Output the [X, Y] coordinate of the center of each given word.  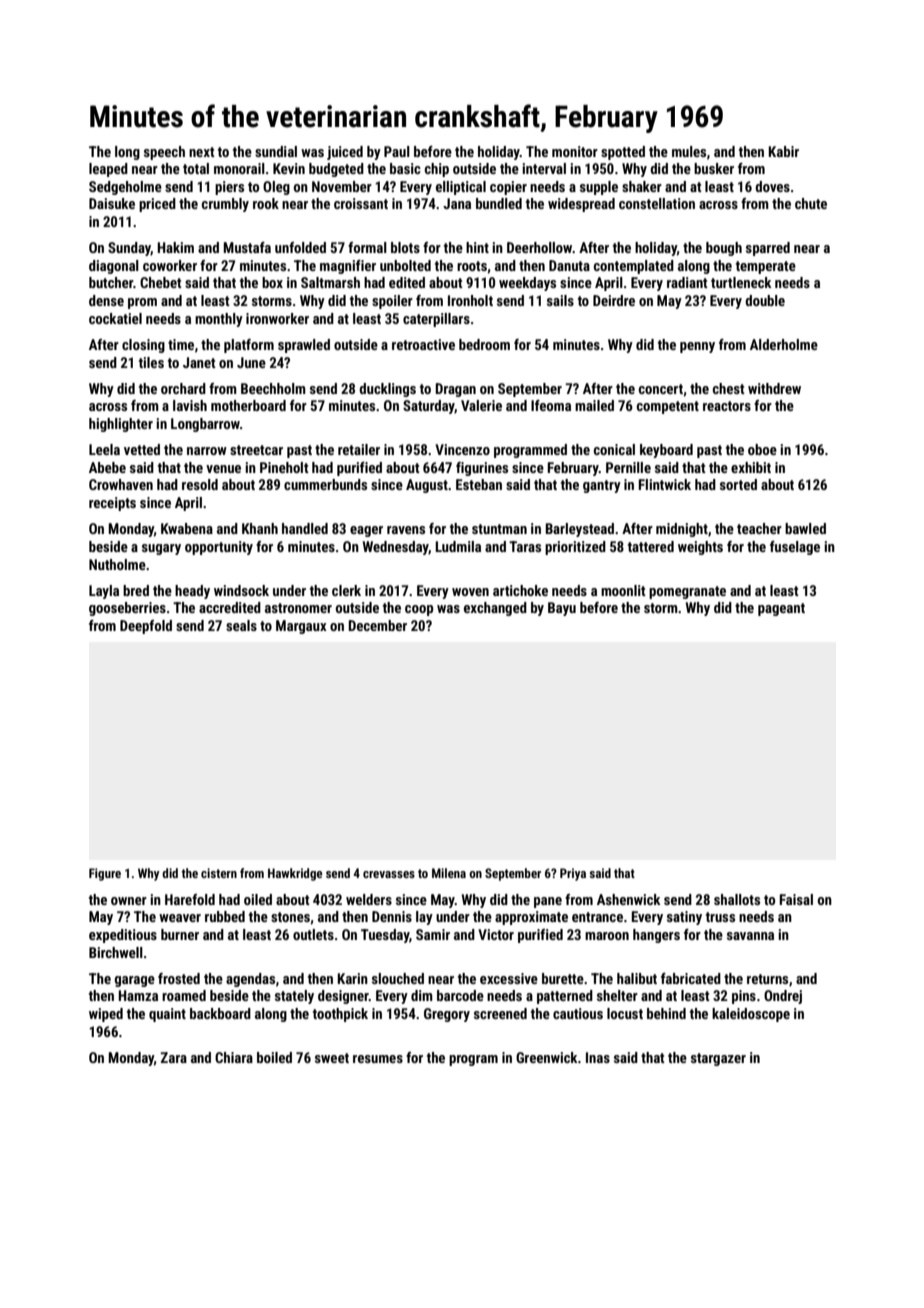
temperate [766, 267]
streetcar [256, 450]
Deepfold [146, 627]
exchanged [495, 609]
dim [422, 995]
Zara [173, 1057]
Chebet [161, 282]
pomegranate [687, 592]
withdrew [774, 388]
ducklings [387, 390]
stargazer [718, 1059]
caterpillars [436, 320]
